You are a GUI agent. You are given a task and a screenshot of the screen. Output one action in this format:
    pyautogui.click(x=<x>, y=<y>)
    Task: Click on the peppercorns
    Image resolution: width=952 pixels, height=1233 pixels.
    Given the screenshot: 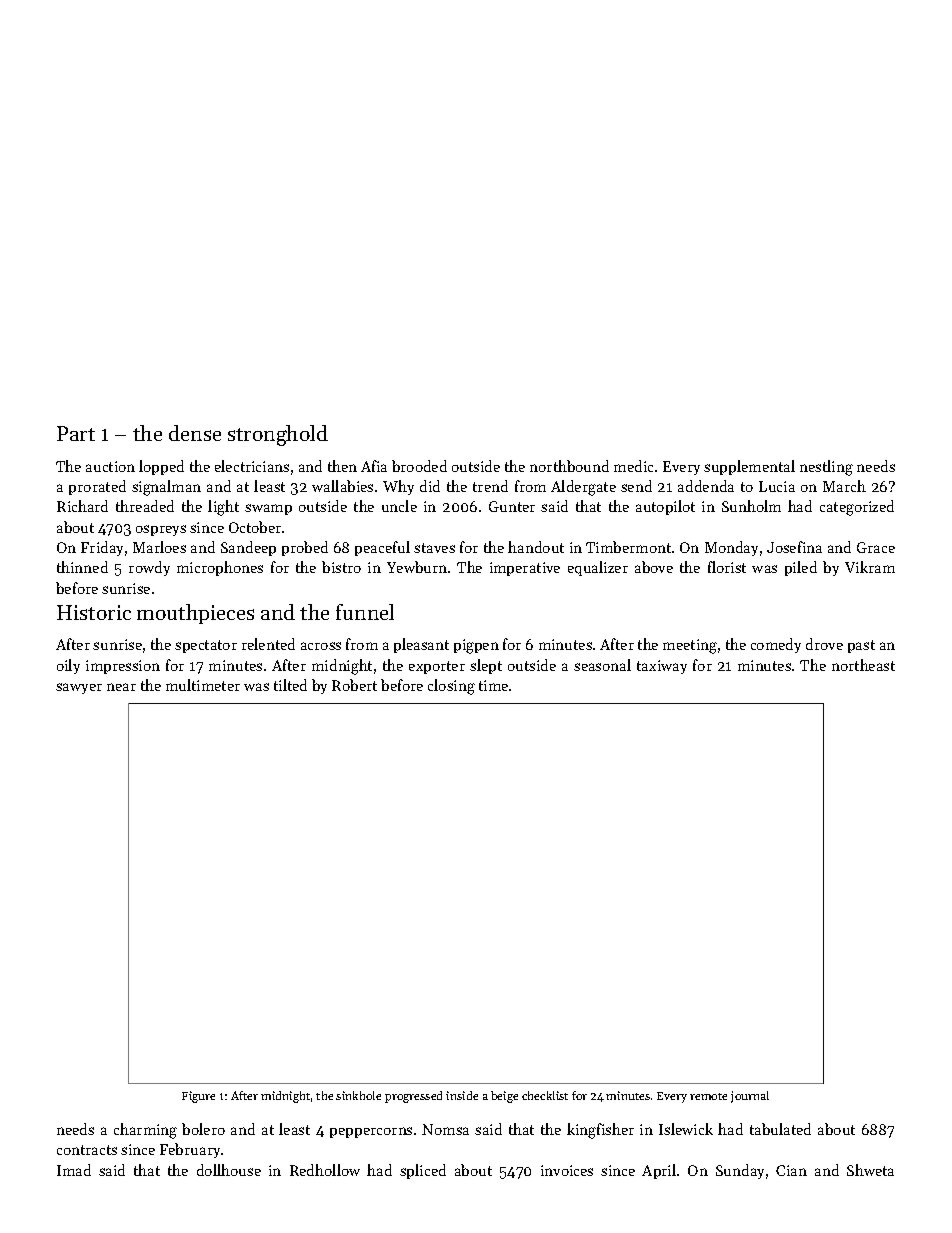 What is the action you would take?
    pyautogui.click(x=371, y=1132)
